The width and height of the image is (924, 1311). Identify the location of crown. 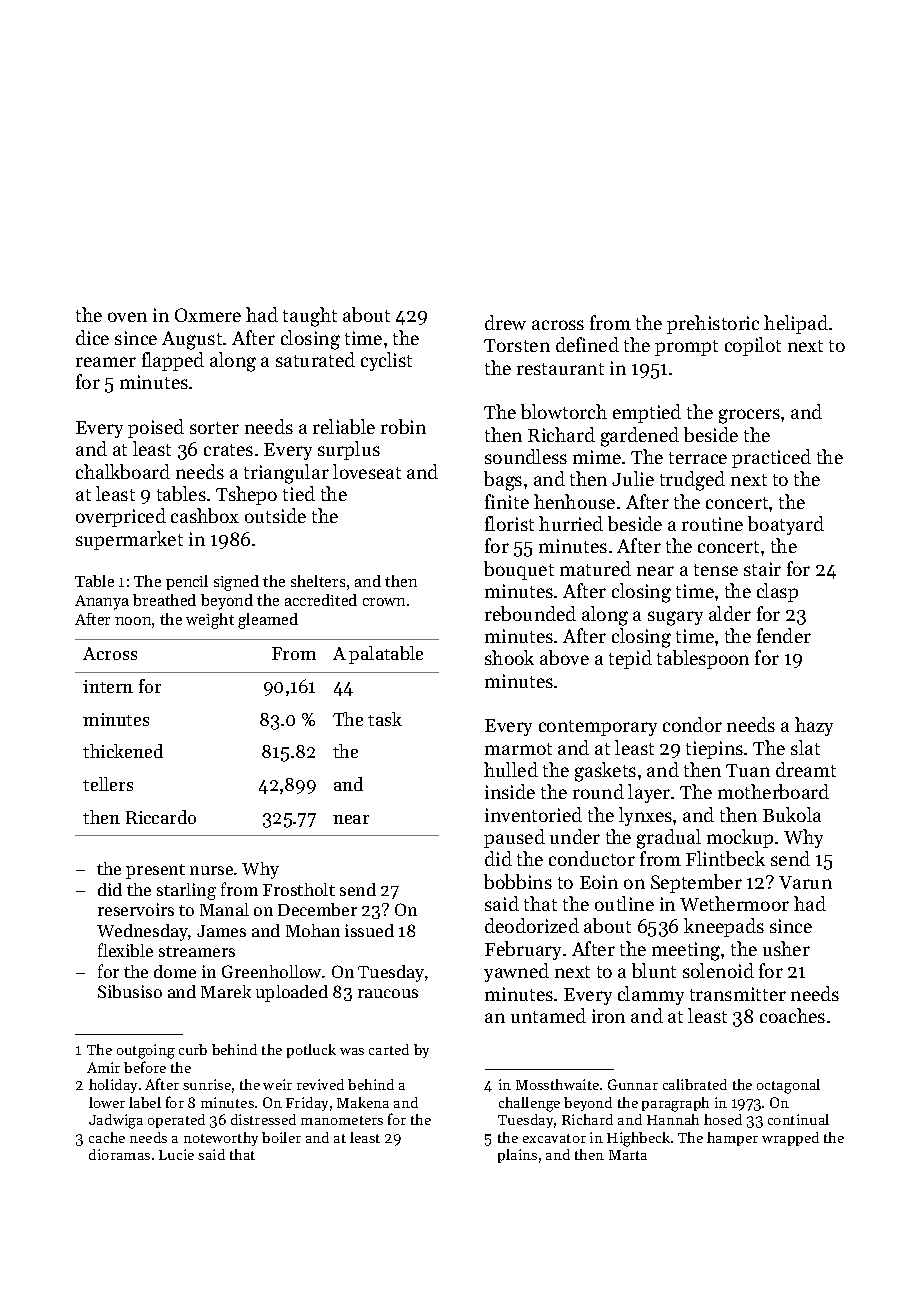
(384, 602).
